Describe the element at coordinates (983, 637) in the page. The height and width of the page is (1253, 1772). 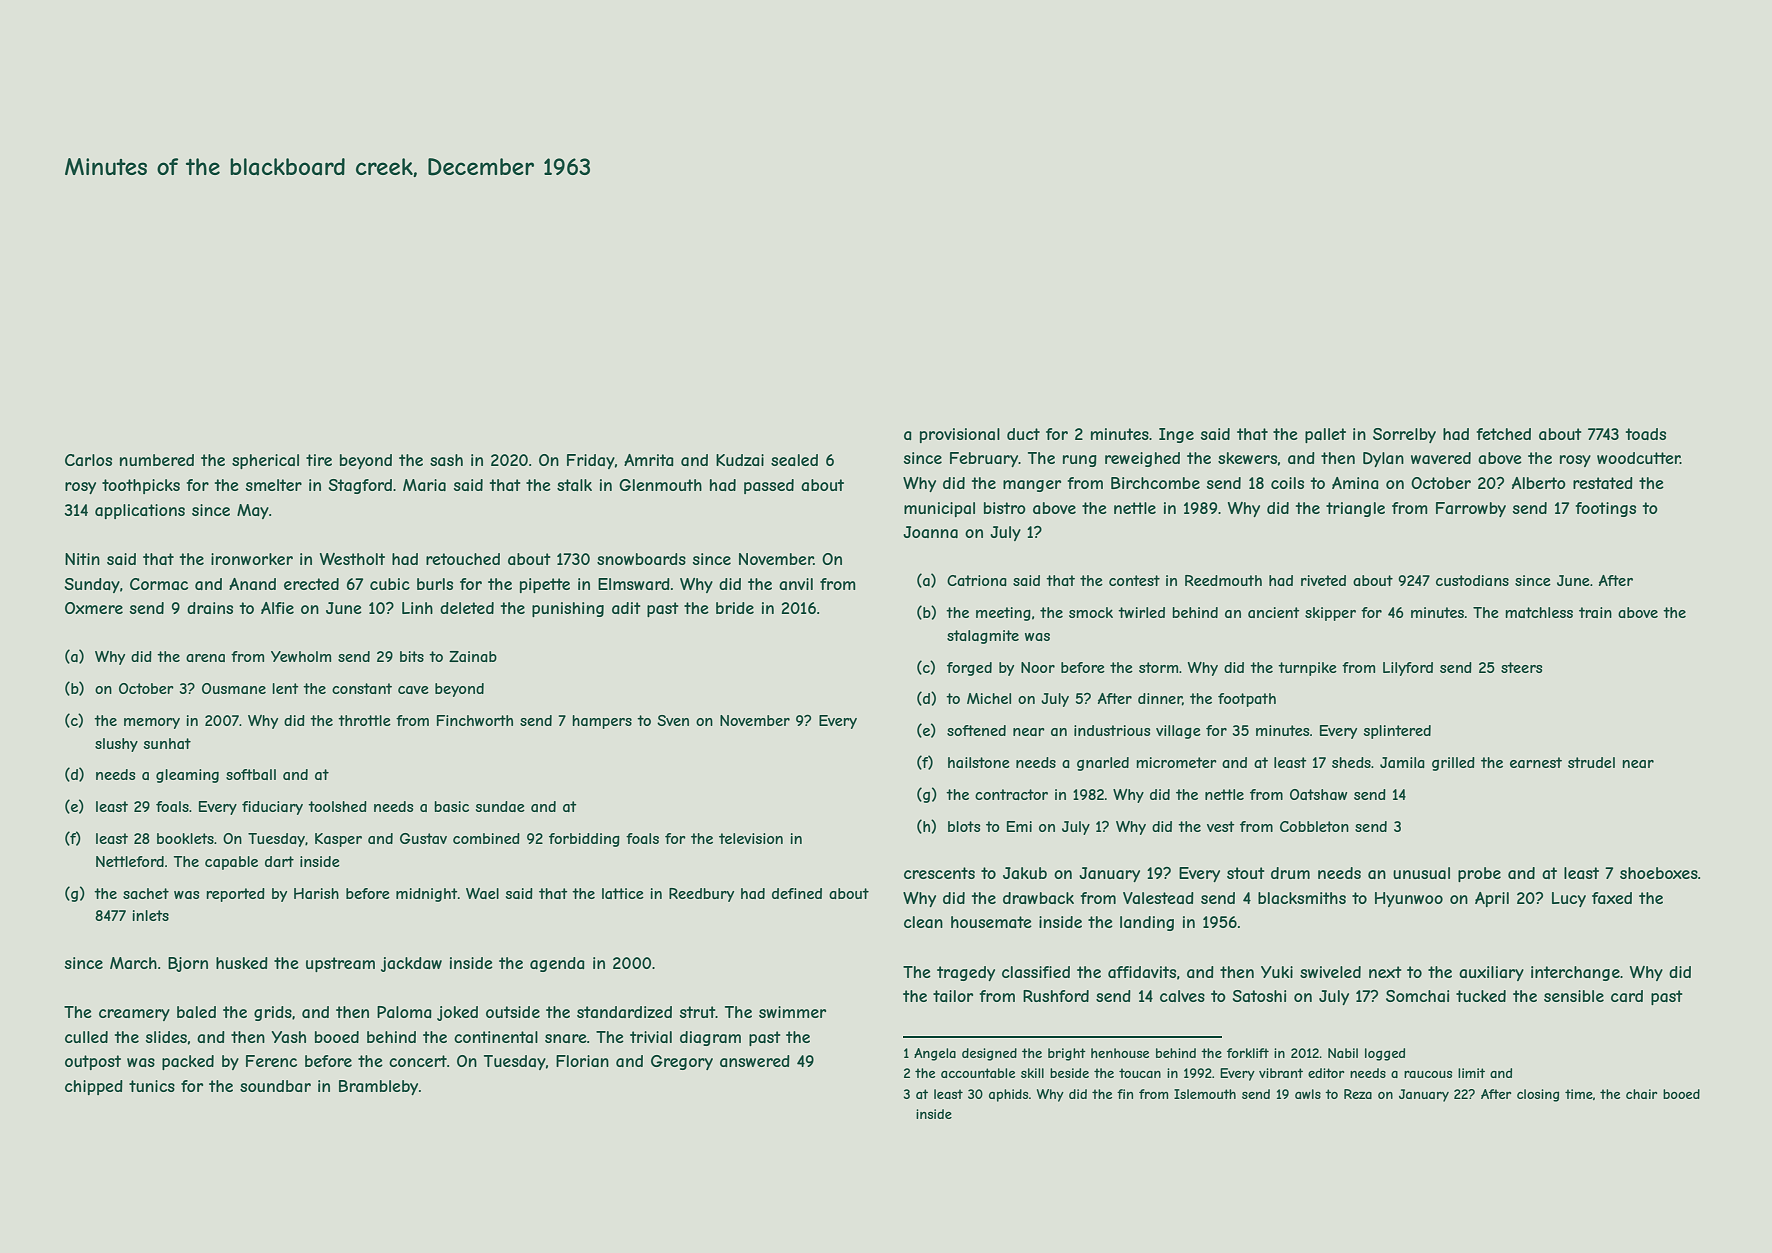
I see `stalagmite` at that location.
